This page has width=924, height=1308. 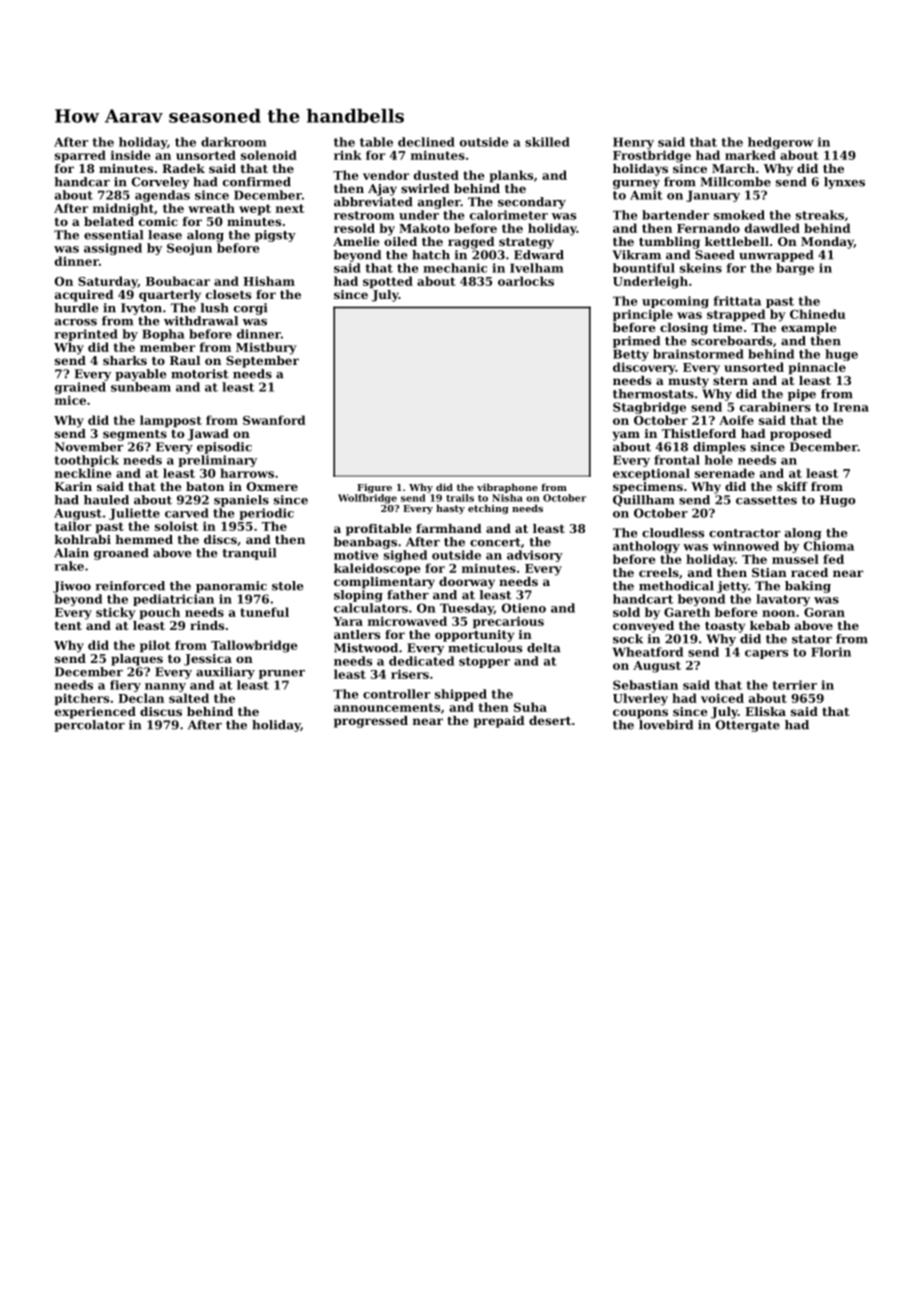 What do you see at coordinates (163, 335) in the page?
I see `Bopha` at bounding box center [163, 335].
